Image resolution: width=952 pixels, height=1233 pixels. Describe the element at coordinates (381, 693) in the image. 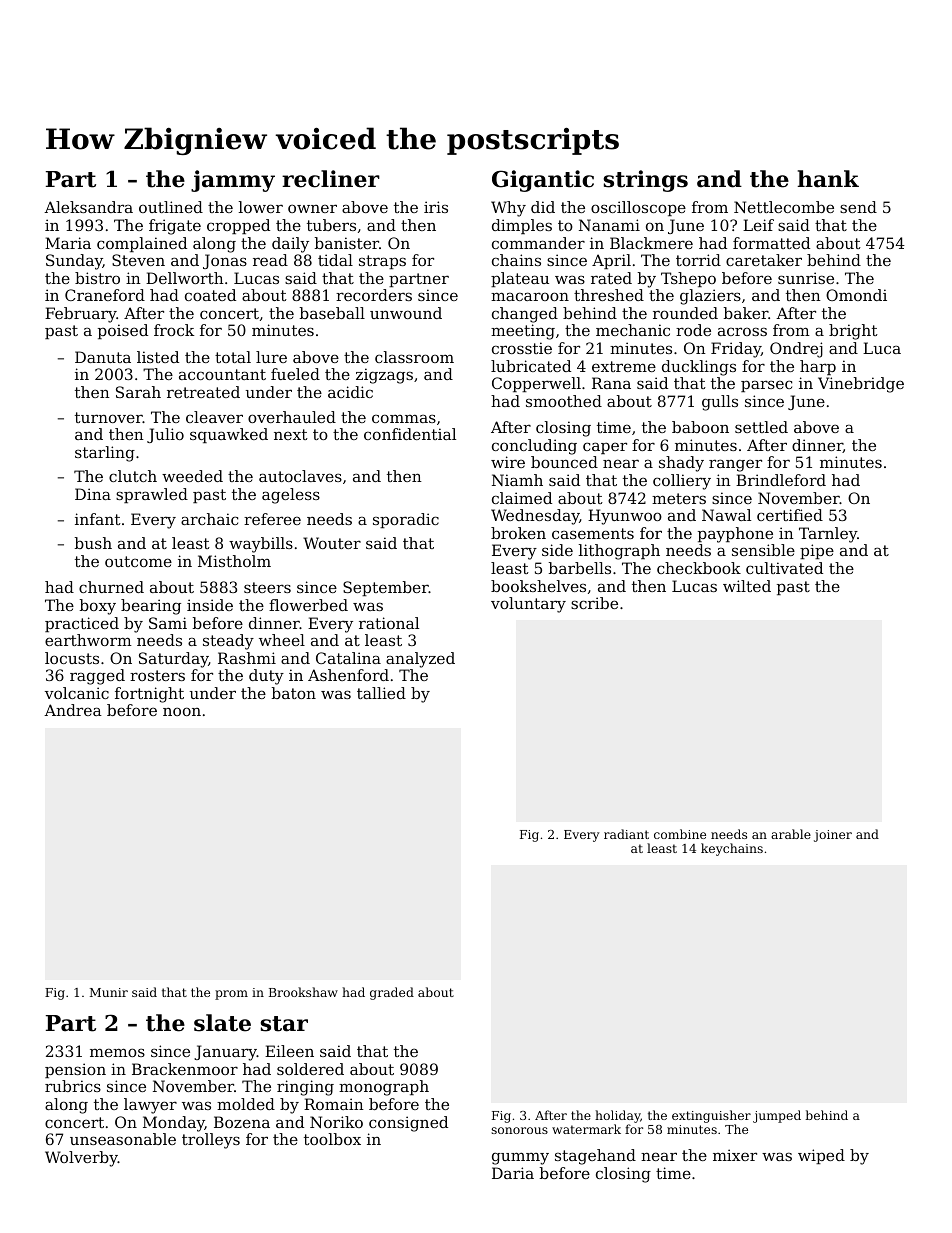

I see `tallied` at that location.
